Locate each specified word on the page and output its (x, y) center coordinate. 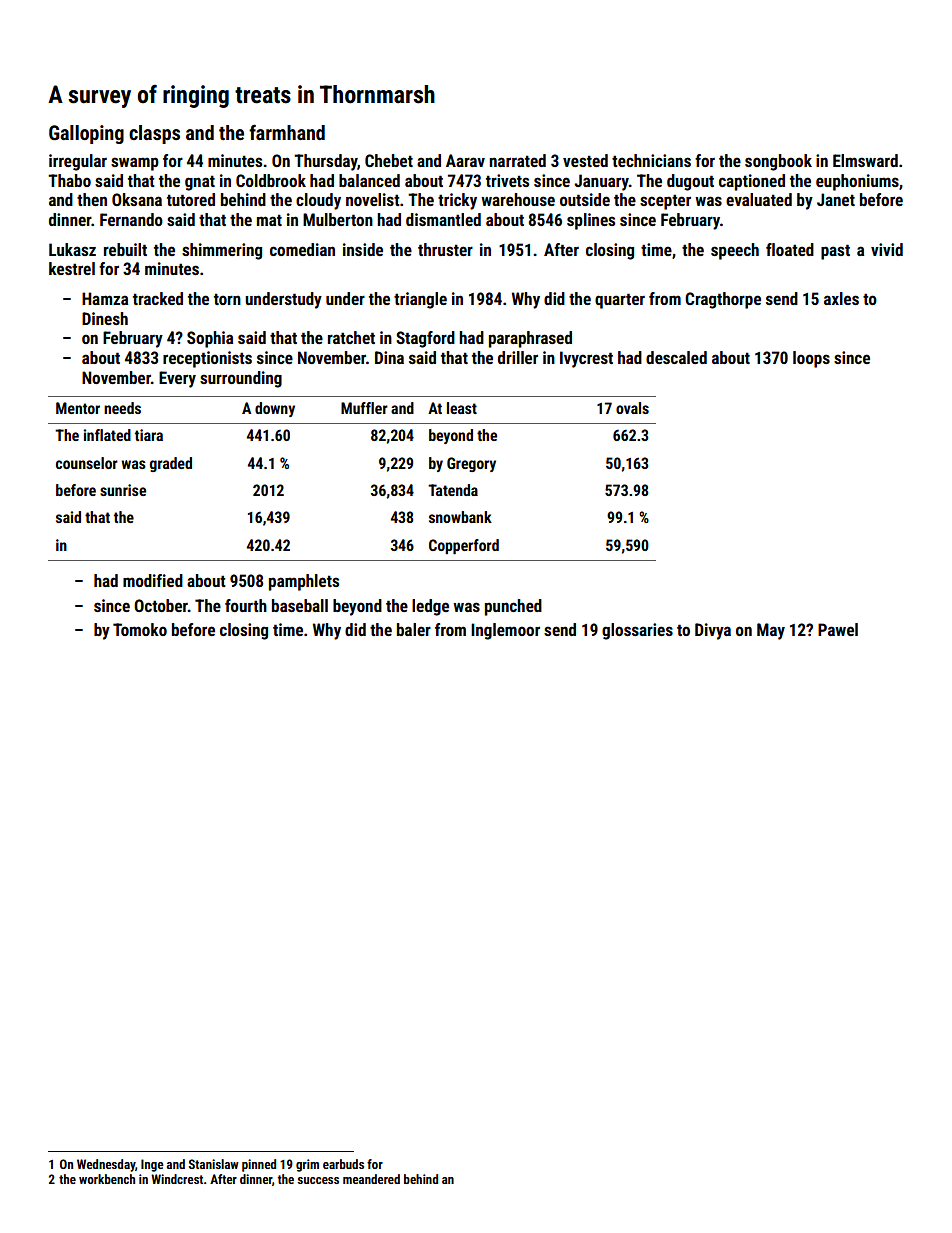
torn (227, 299)
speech (735, 251)
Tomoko (140, 629)
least (462, 408)
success (318, 1180)
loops (811, 359)
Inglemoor (505, 631)
